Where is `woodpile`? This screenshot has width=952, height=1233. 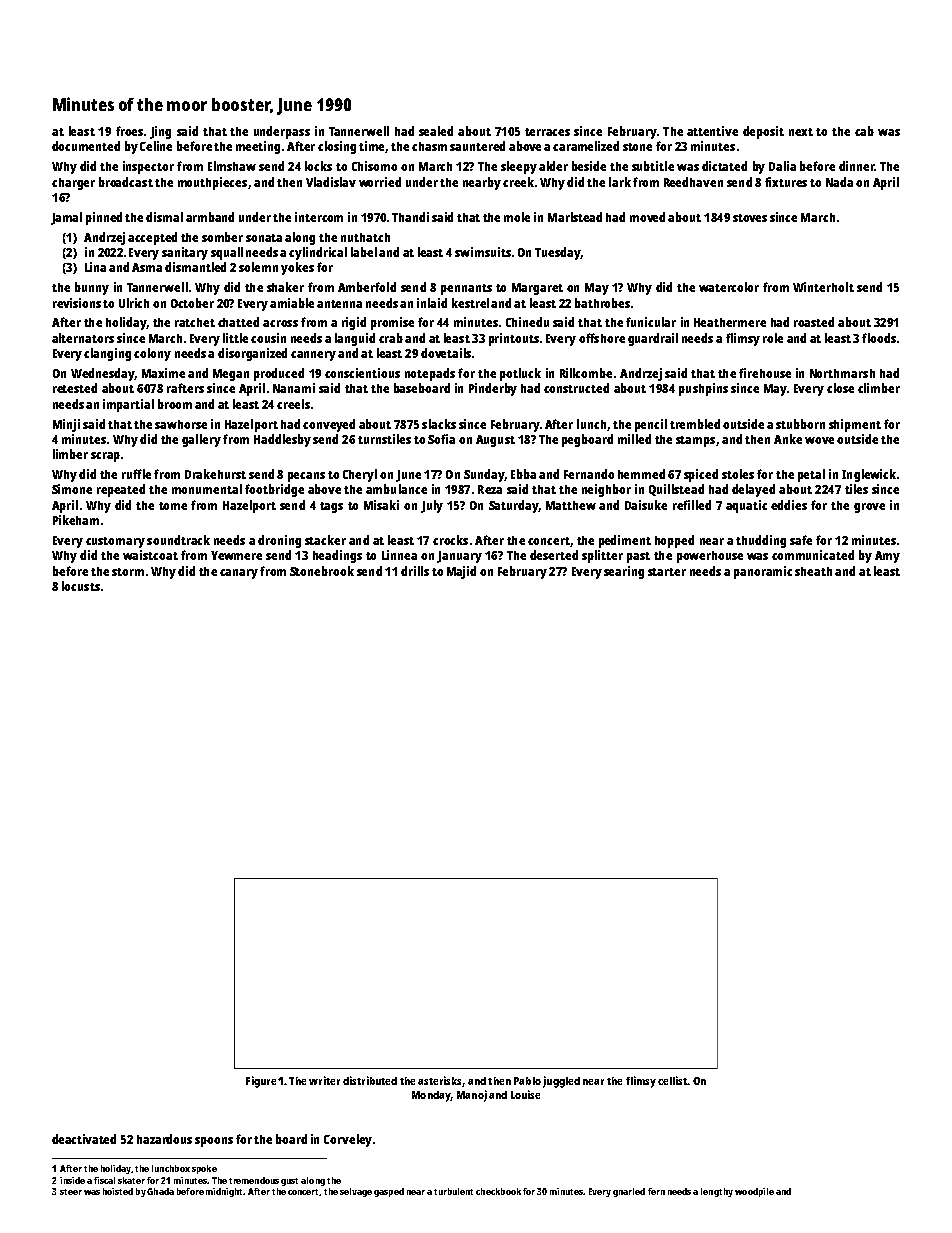 woodpile is located at coordinates (754, 1192).
